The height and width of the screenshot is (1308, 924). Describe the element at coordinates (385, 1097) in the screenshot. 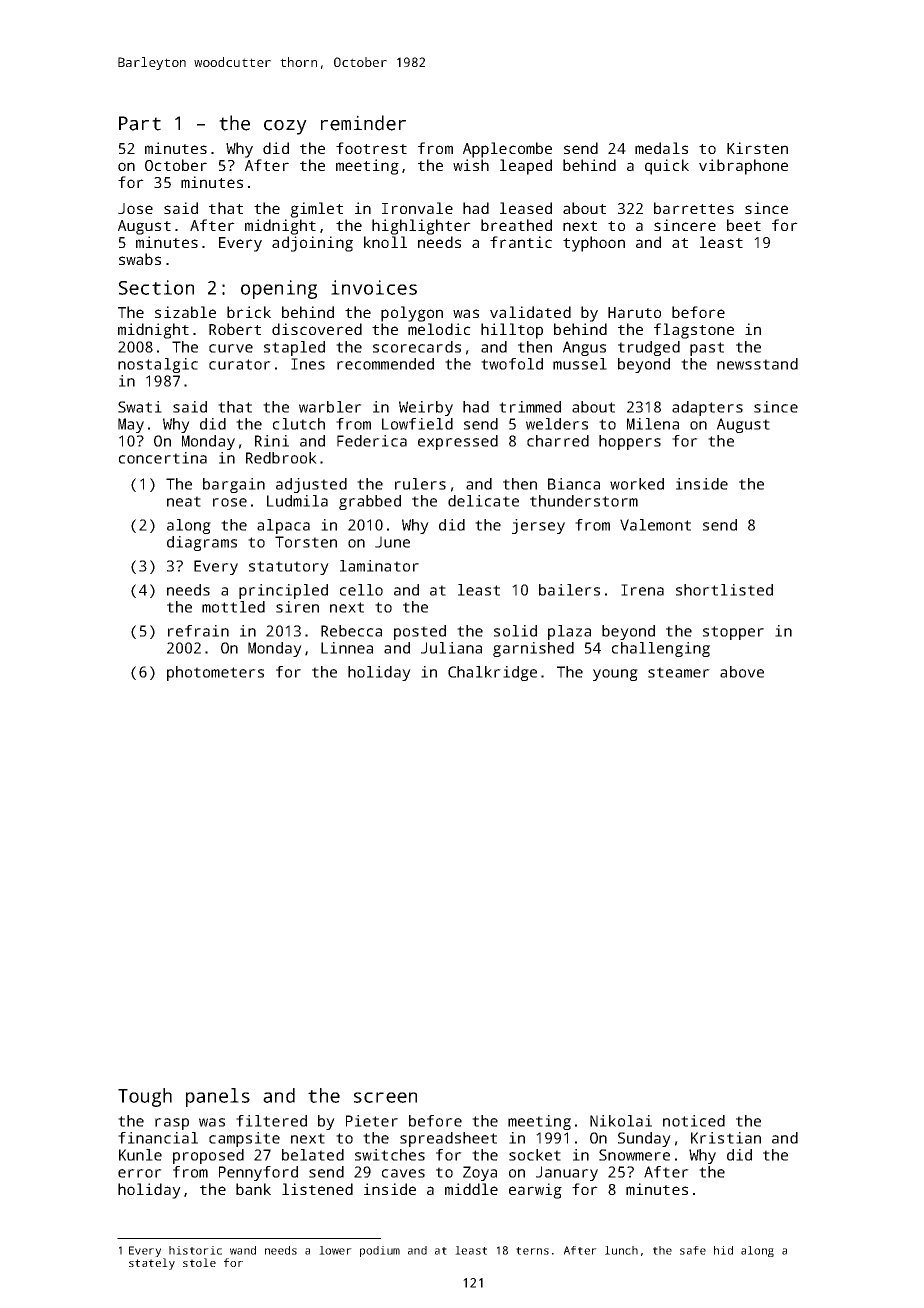

I see `screen` at that location.
